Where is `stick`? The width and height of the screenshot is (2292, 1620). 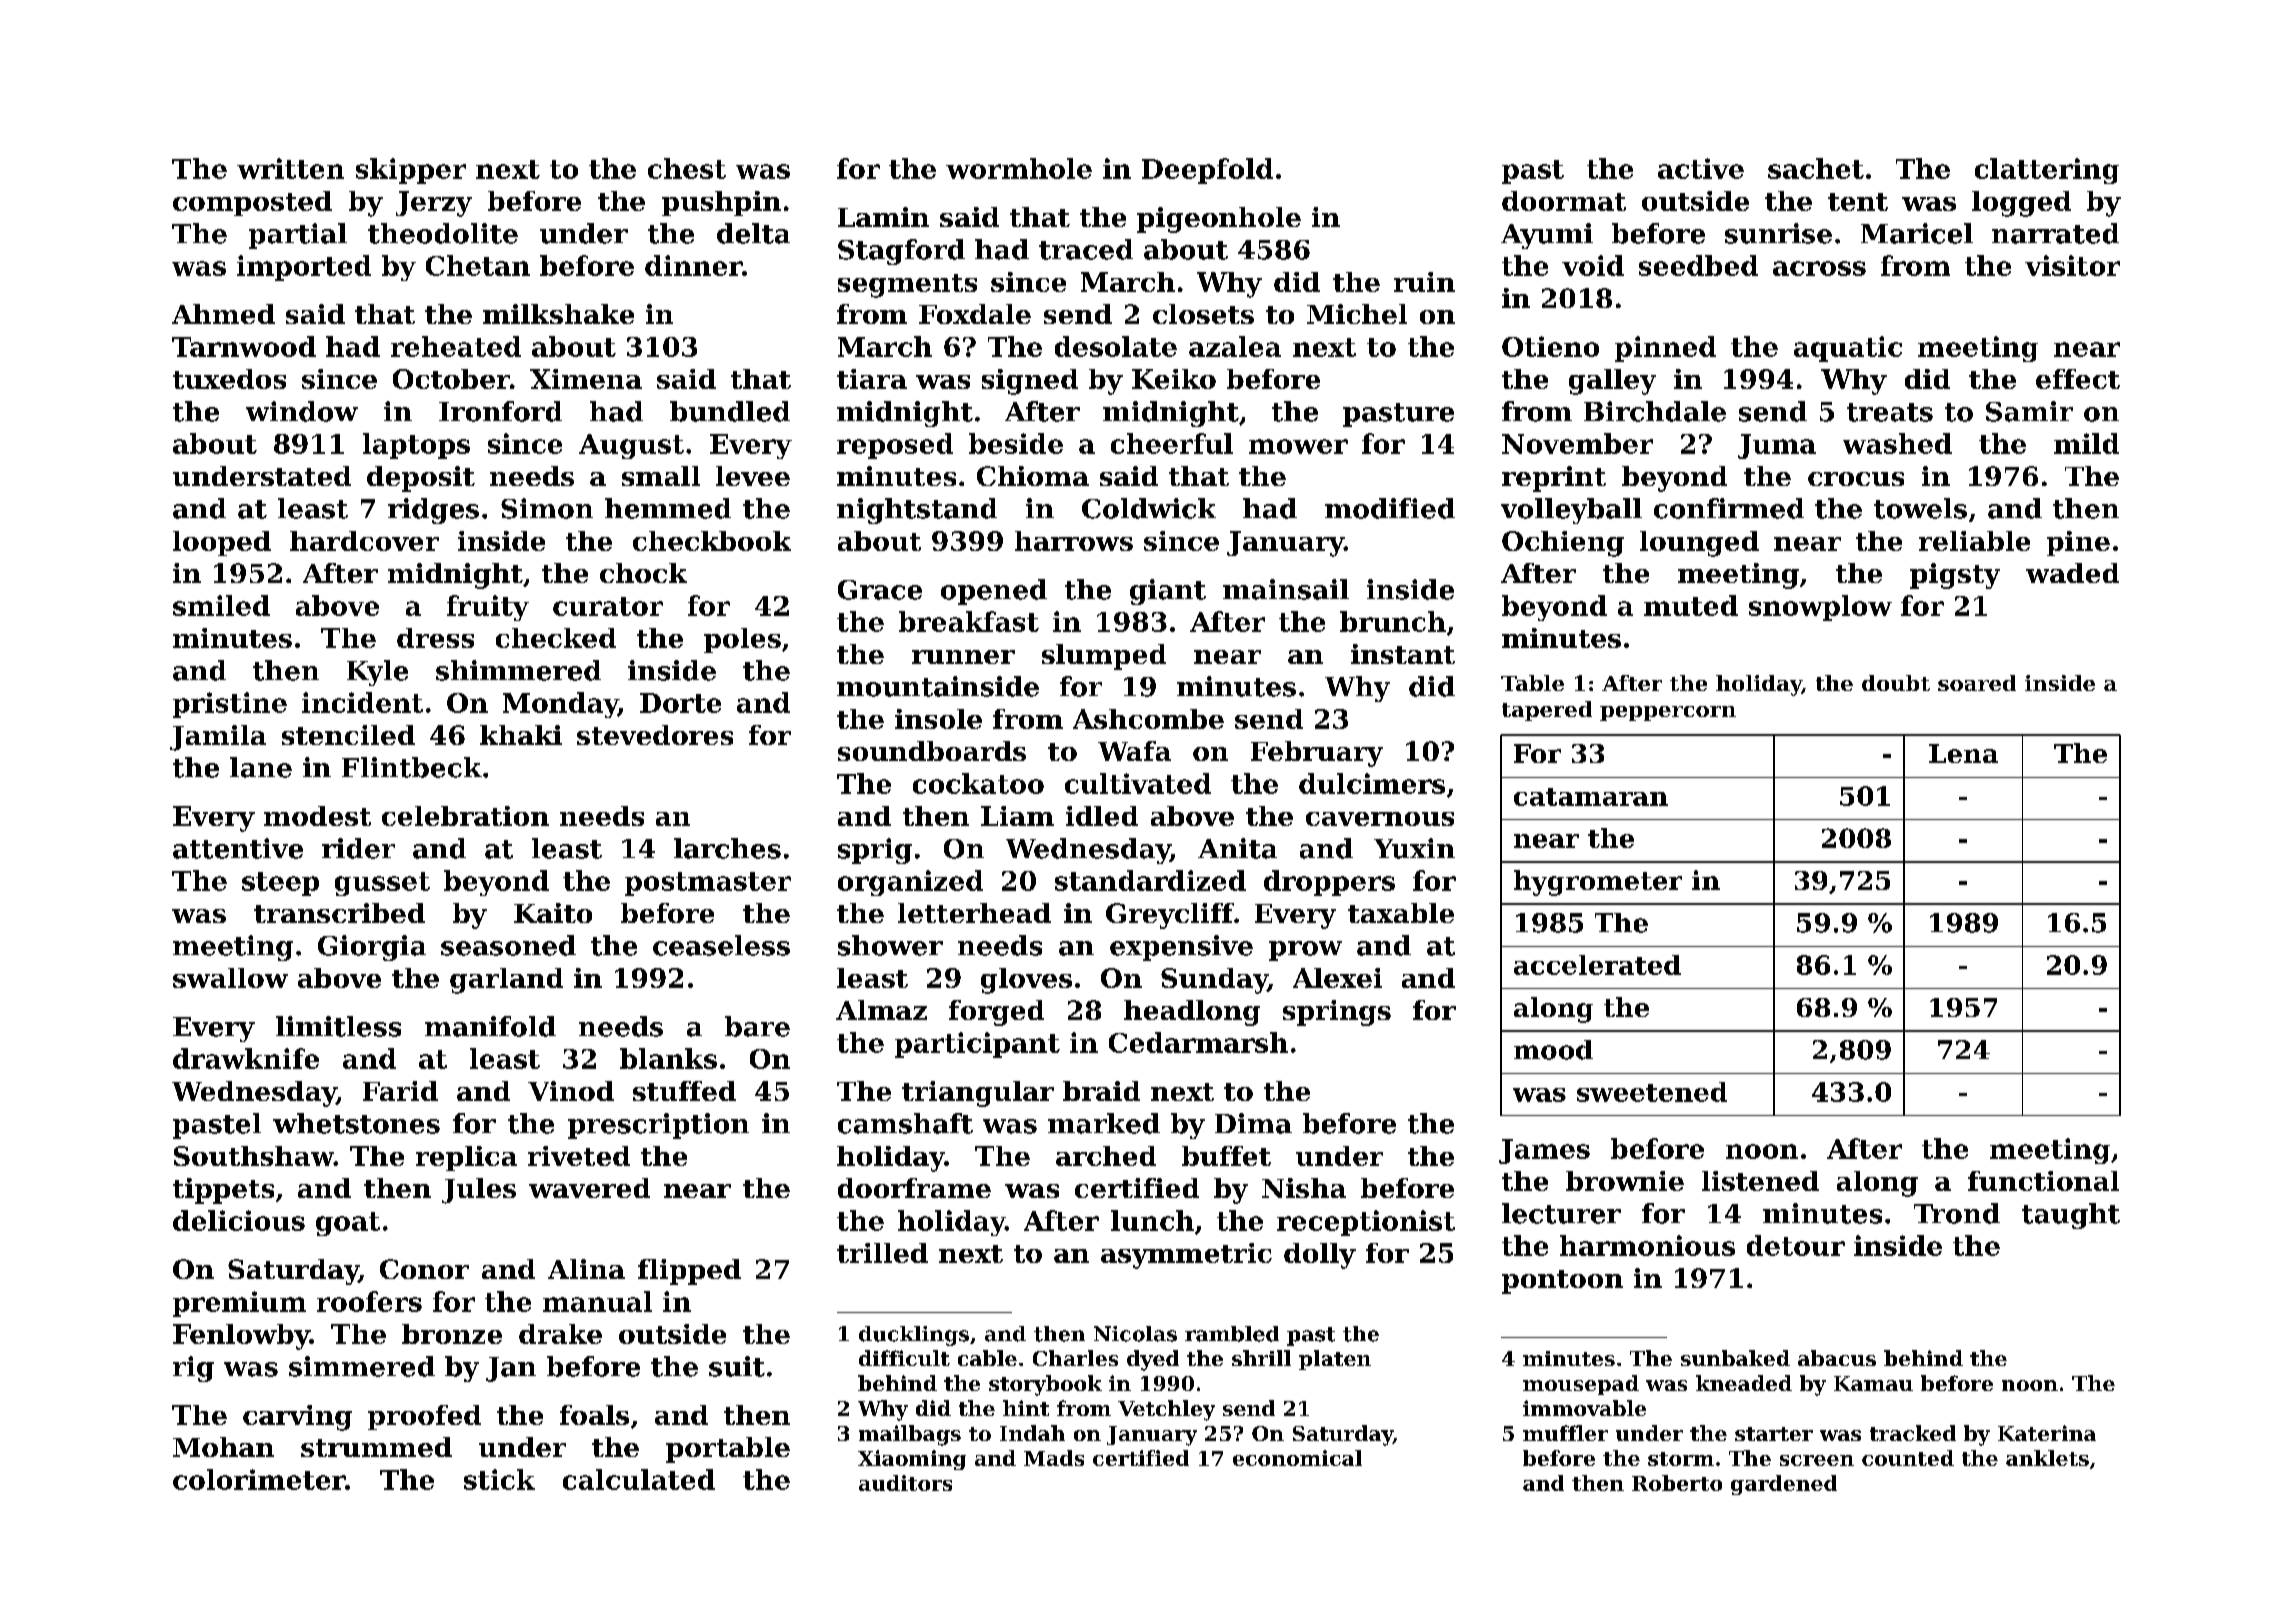
stick is located at coordinates (499, 1479).
